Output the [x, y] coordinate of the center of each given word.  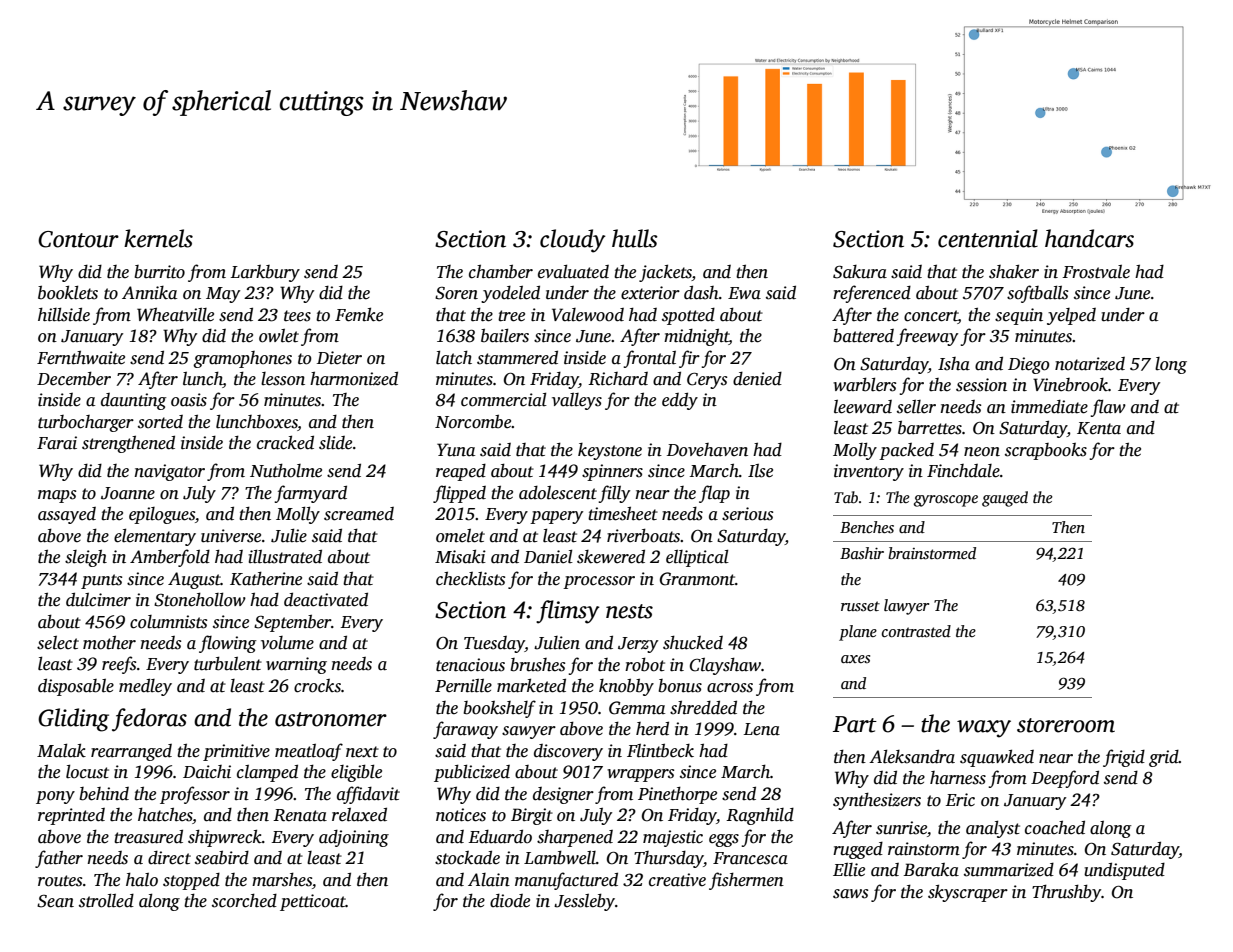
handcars [1089, 238]
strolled [106, 900]
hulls [635, 238]
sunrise [901, 828]
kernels [158, 238]
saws [850, 894]
